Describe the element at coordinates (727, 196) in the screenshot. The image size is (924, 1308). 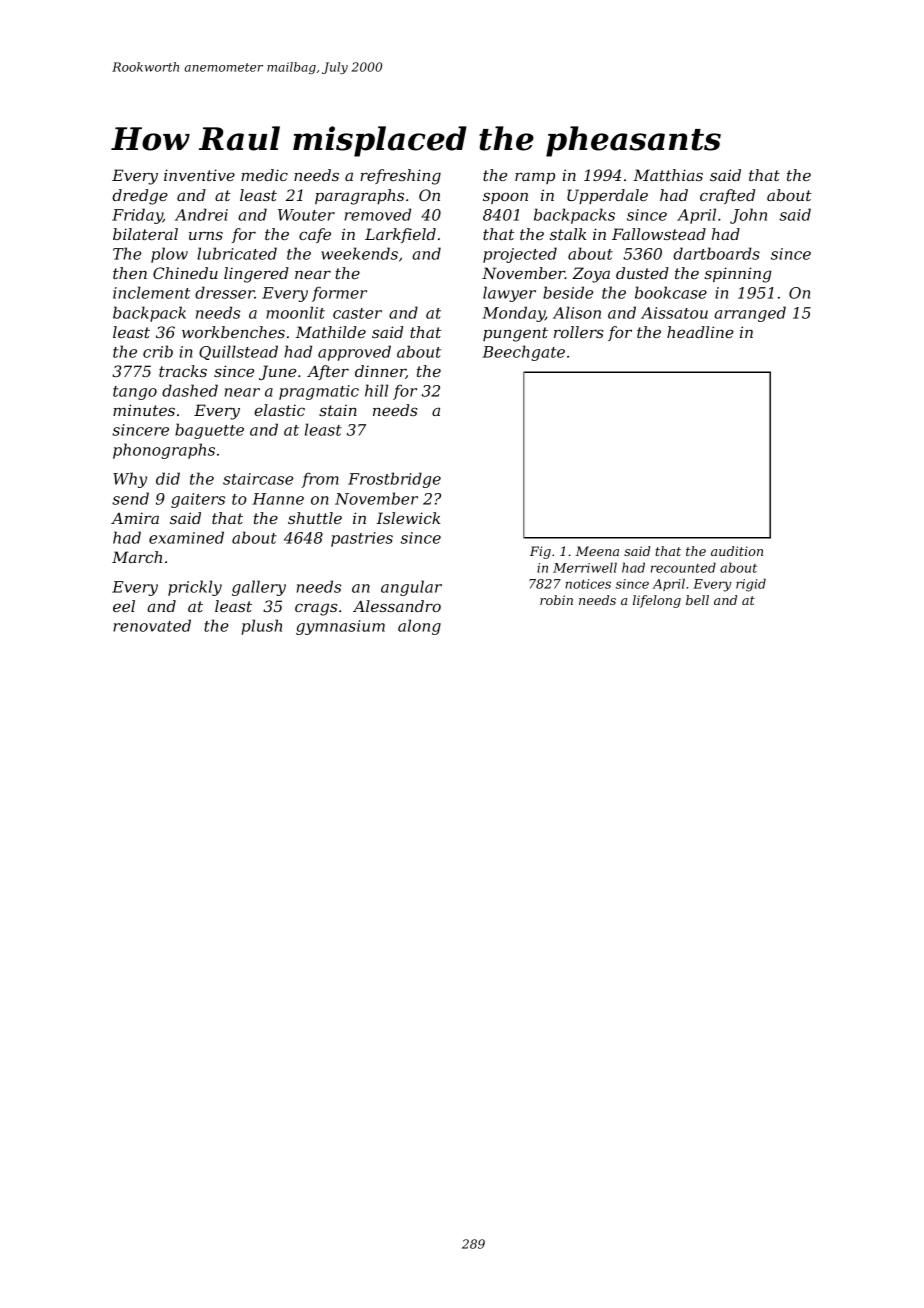
I see `crafted` at that location.
